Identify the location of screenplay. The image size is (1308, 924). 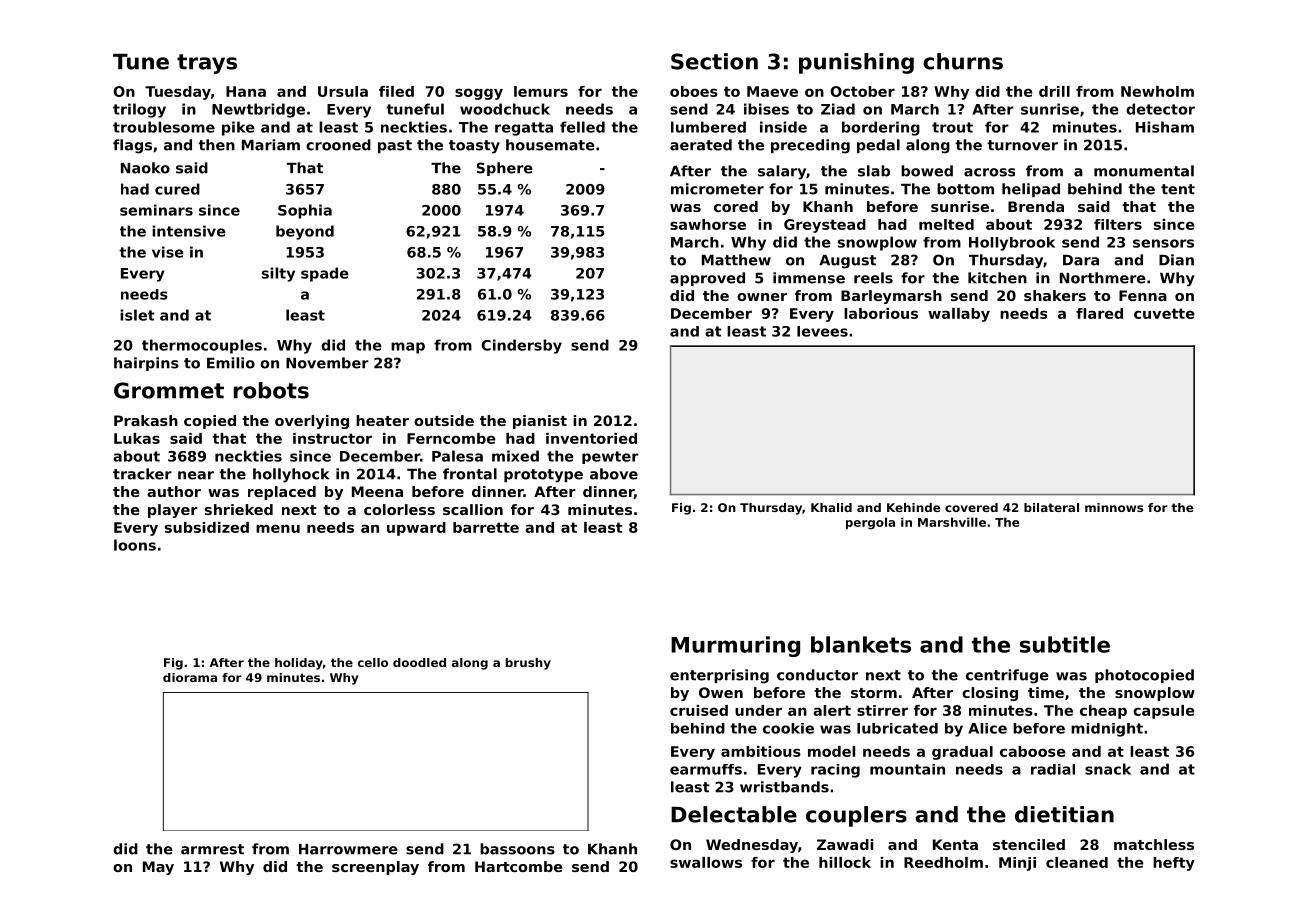
(375, 868).
